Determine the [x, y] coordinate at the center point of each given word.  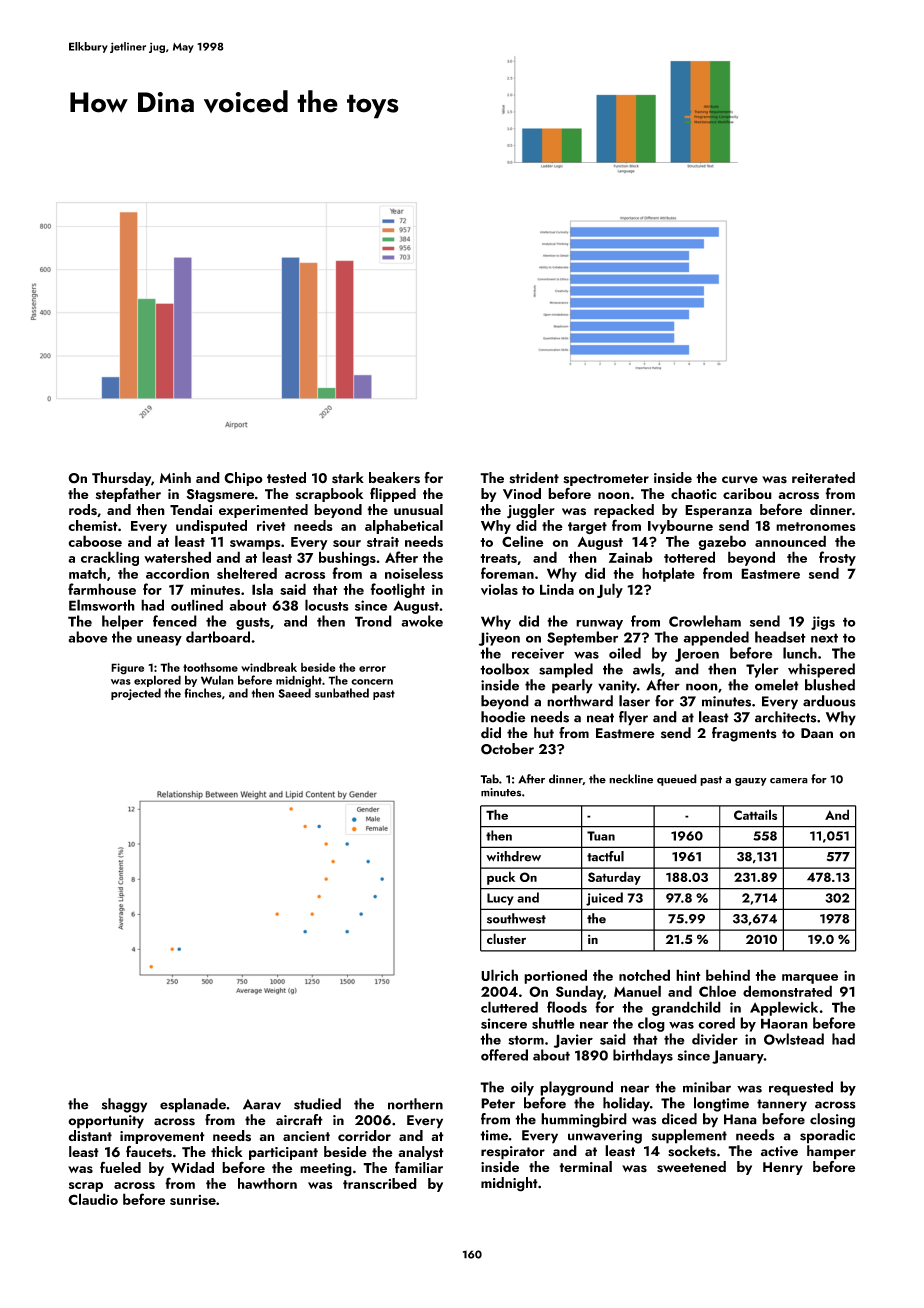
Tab [489, 779]
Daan [817, 733]
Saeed [294, 693]
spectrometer [606, 480]
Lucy [500, 899]
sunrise [193, 1200]
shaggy [124, 1105]
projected [136, 694]
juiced [604, 899]
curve [740, 480]
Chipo [243, 479]
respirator [513, 1153]
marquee [810, 979]
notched [644, 975]
